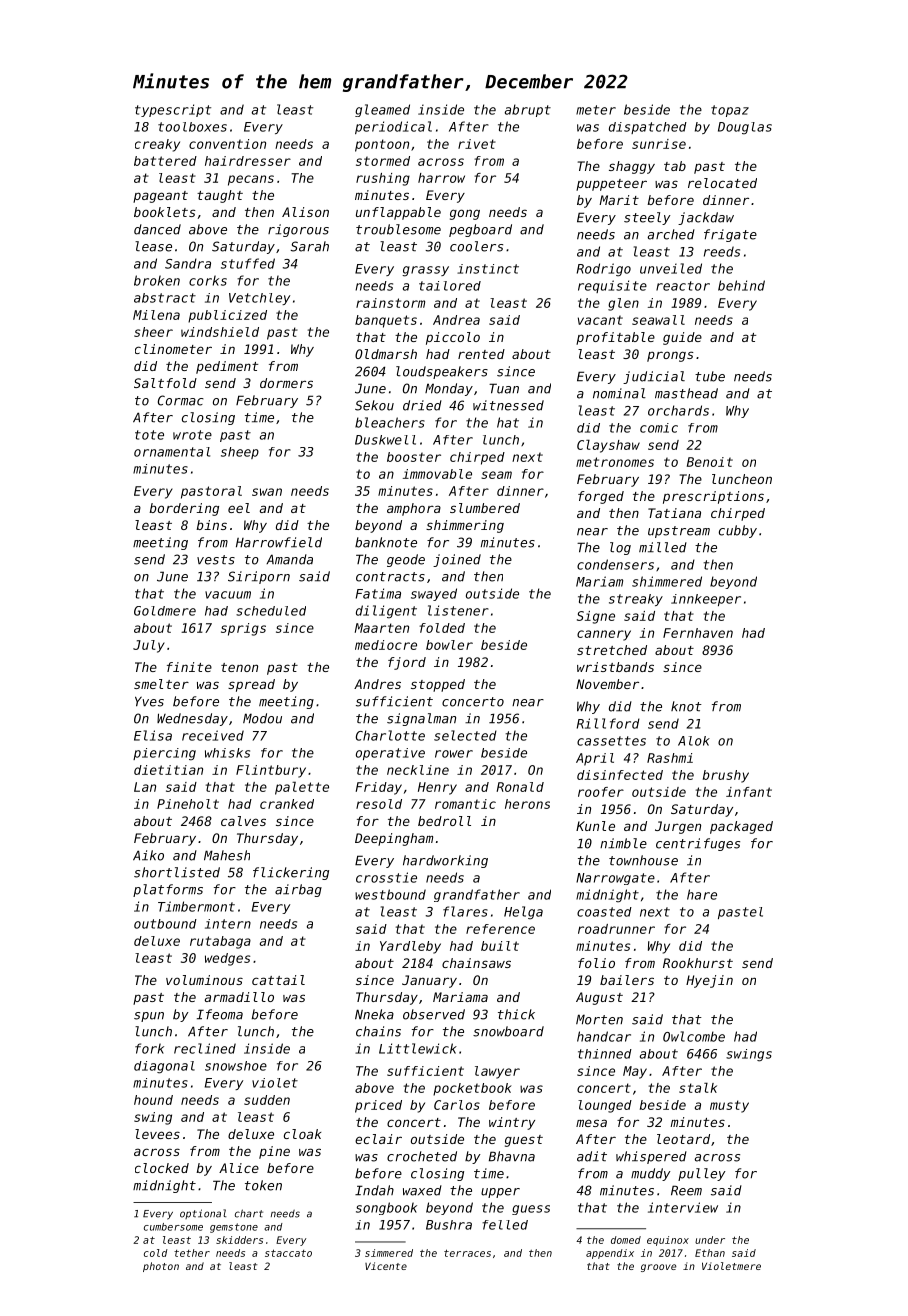  I want to click on platforms, so click(168, 890).
